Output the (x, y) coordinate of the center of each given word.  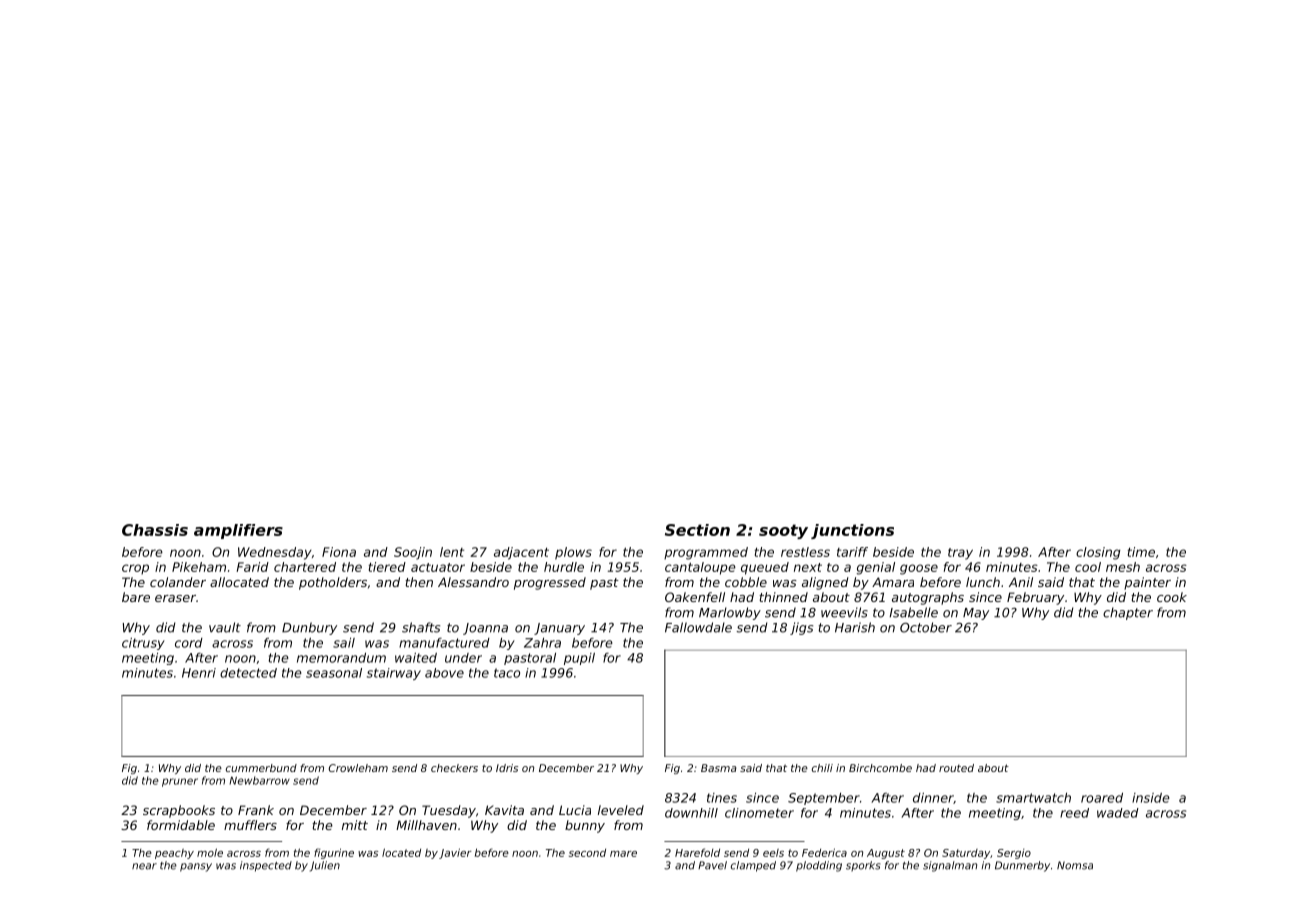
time (1141, 552)
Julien (325, 866)
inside (1151, 798)
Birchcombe (880, 768)
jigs (801, 628)
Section (697, 530)
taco (507, 673)
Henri (199, 673)
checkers (454, 768)
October (926, 627)
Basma (719, 768)
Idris (507, 768)
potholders (333, 583)
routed (956, 768)
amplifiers (238, 531)
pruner (180, 782)
